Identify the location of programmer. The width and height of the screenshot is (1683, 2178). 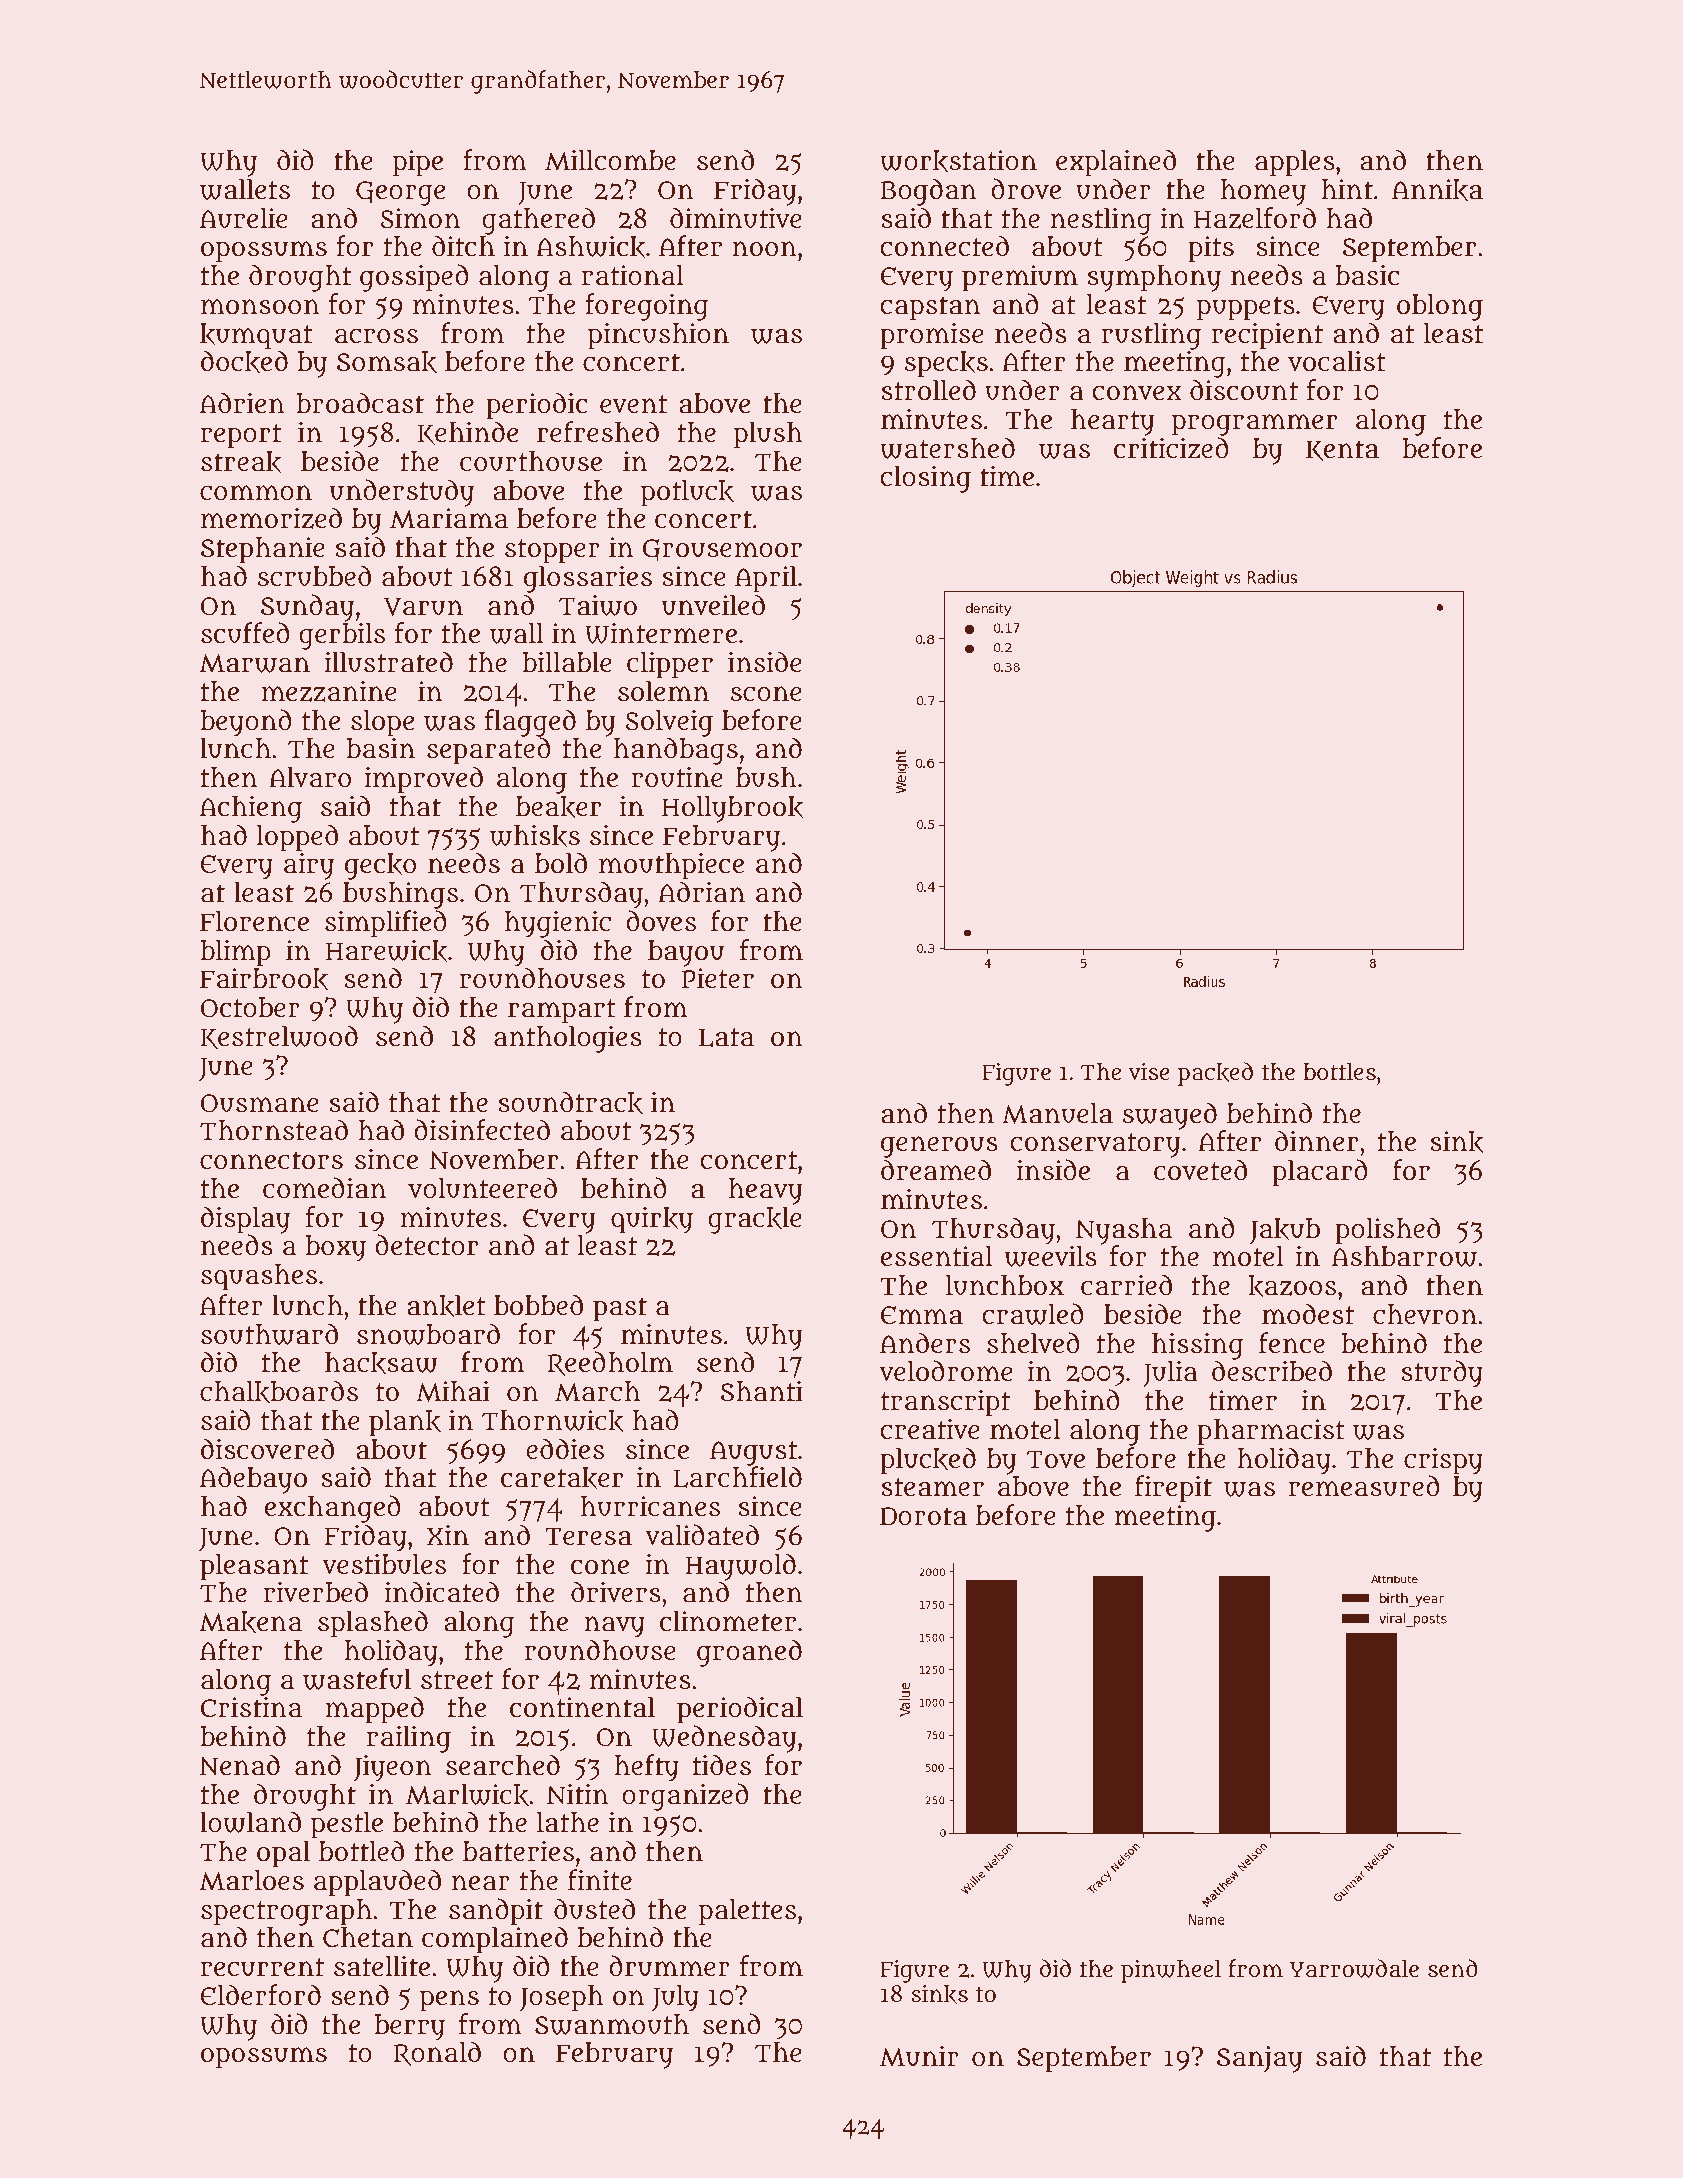
(1254, 425).
